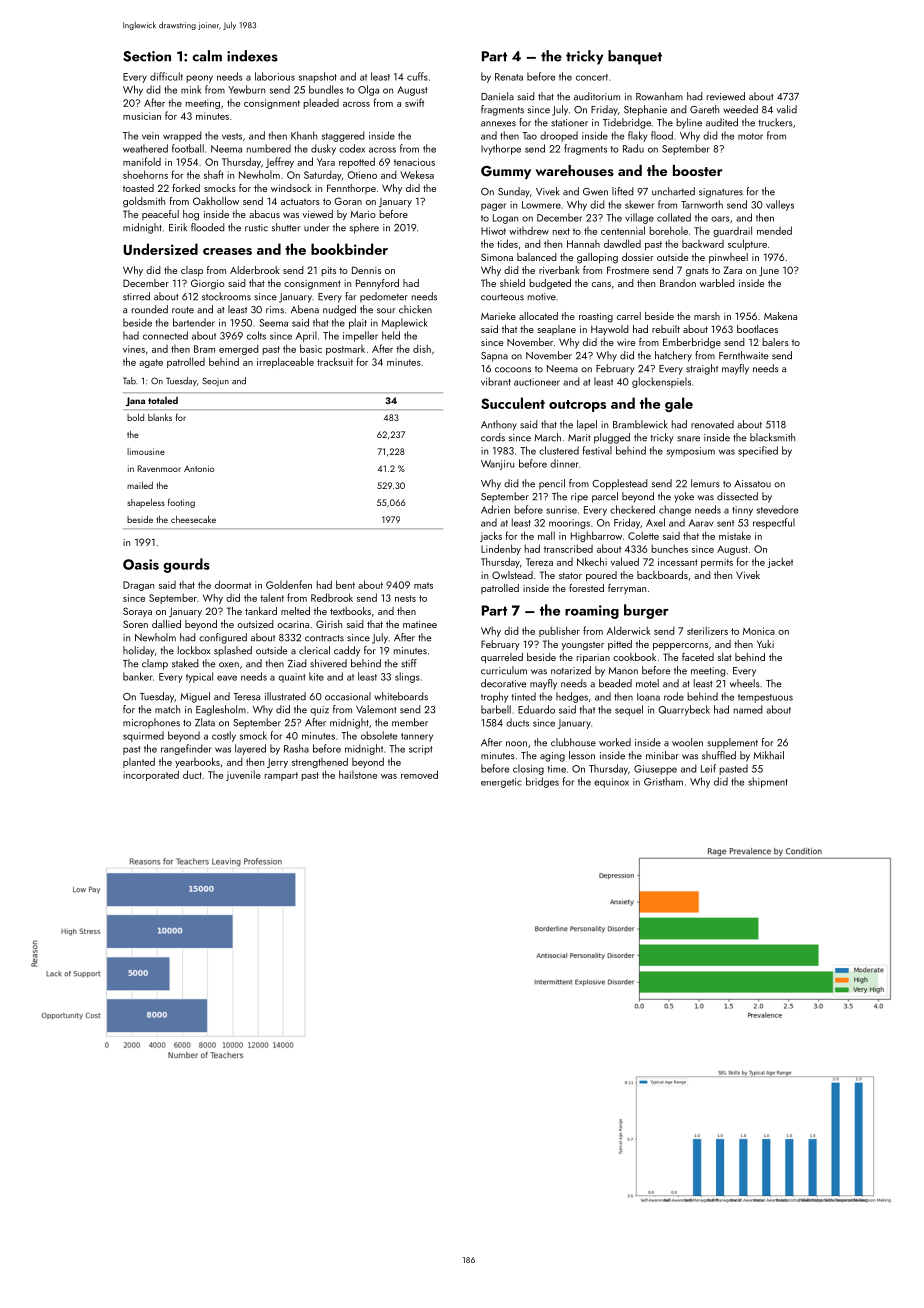  Describe the element at coordinates (243, 775) in the image. I see `juvenile` at that location.
